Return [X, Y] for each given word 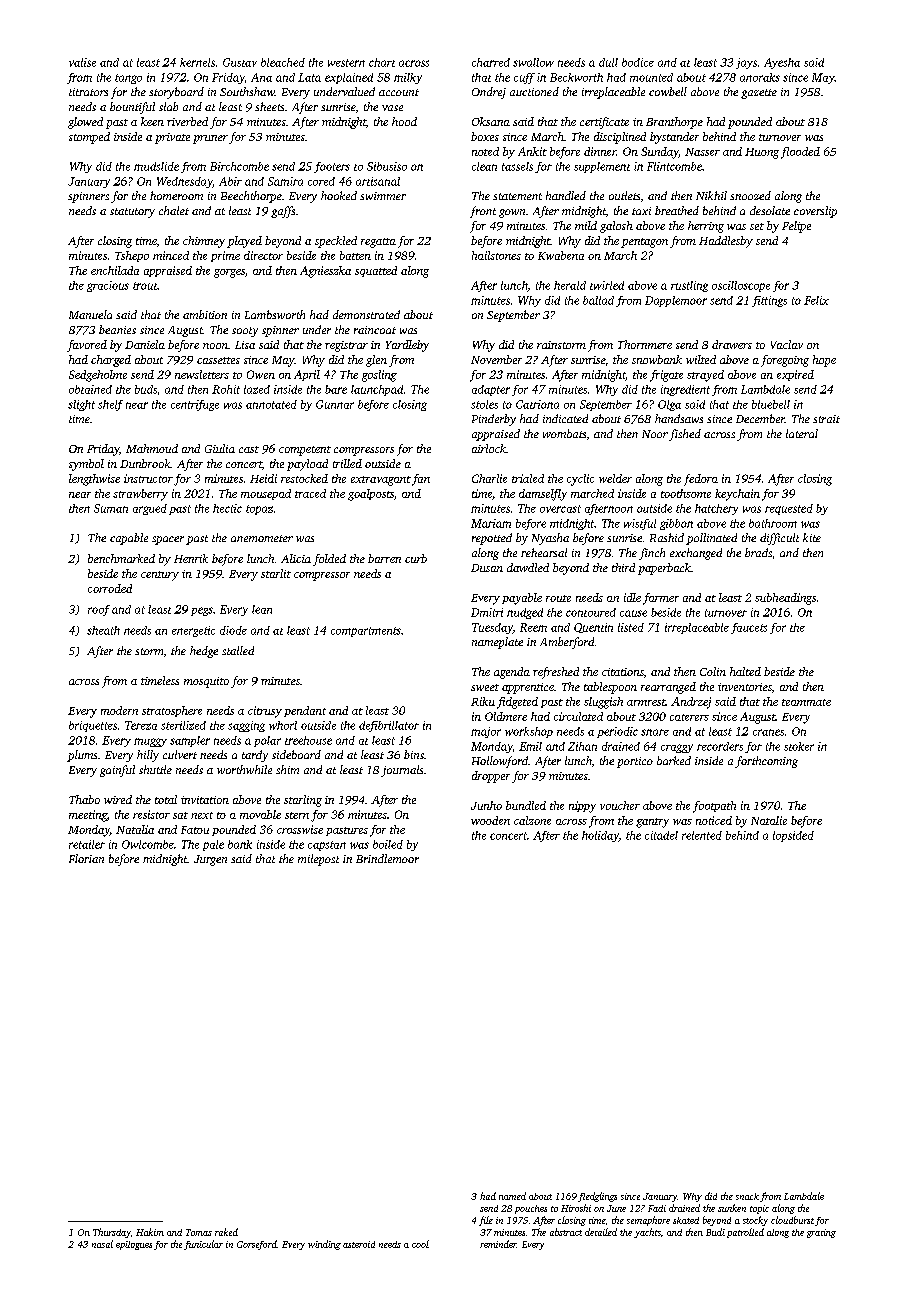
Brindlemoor [387, 858]
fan [421, 480]
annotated [271, 404]
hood [404, 121]
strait [826, 419]
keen [152, 121]
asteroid [359, 1244]
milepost [318, 860]
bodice [638, 62]
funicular [203, 1245]
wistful [640, 524]
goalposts [371, 495]
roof [99, 610]
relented [702, 835]
